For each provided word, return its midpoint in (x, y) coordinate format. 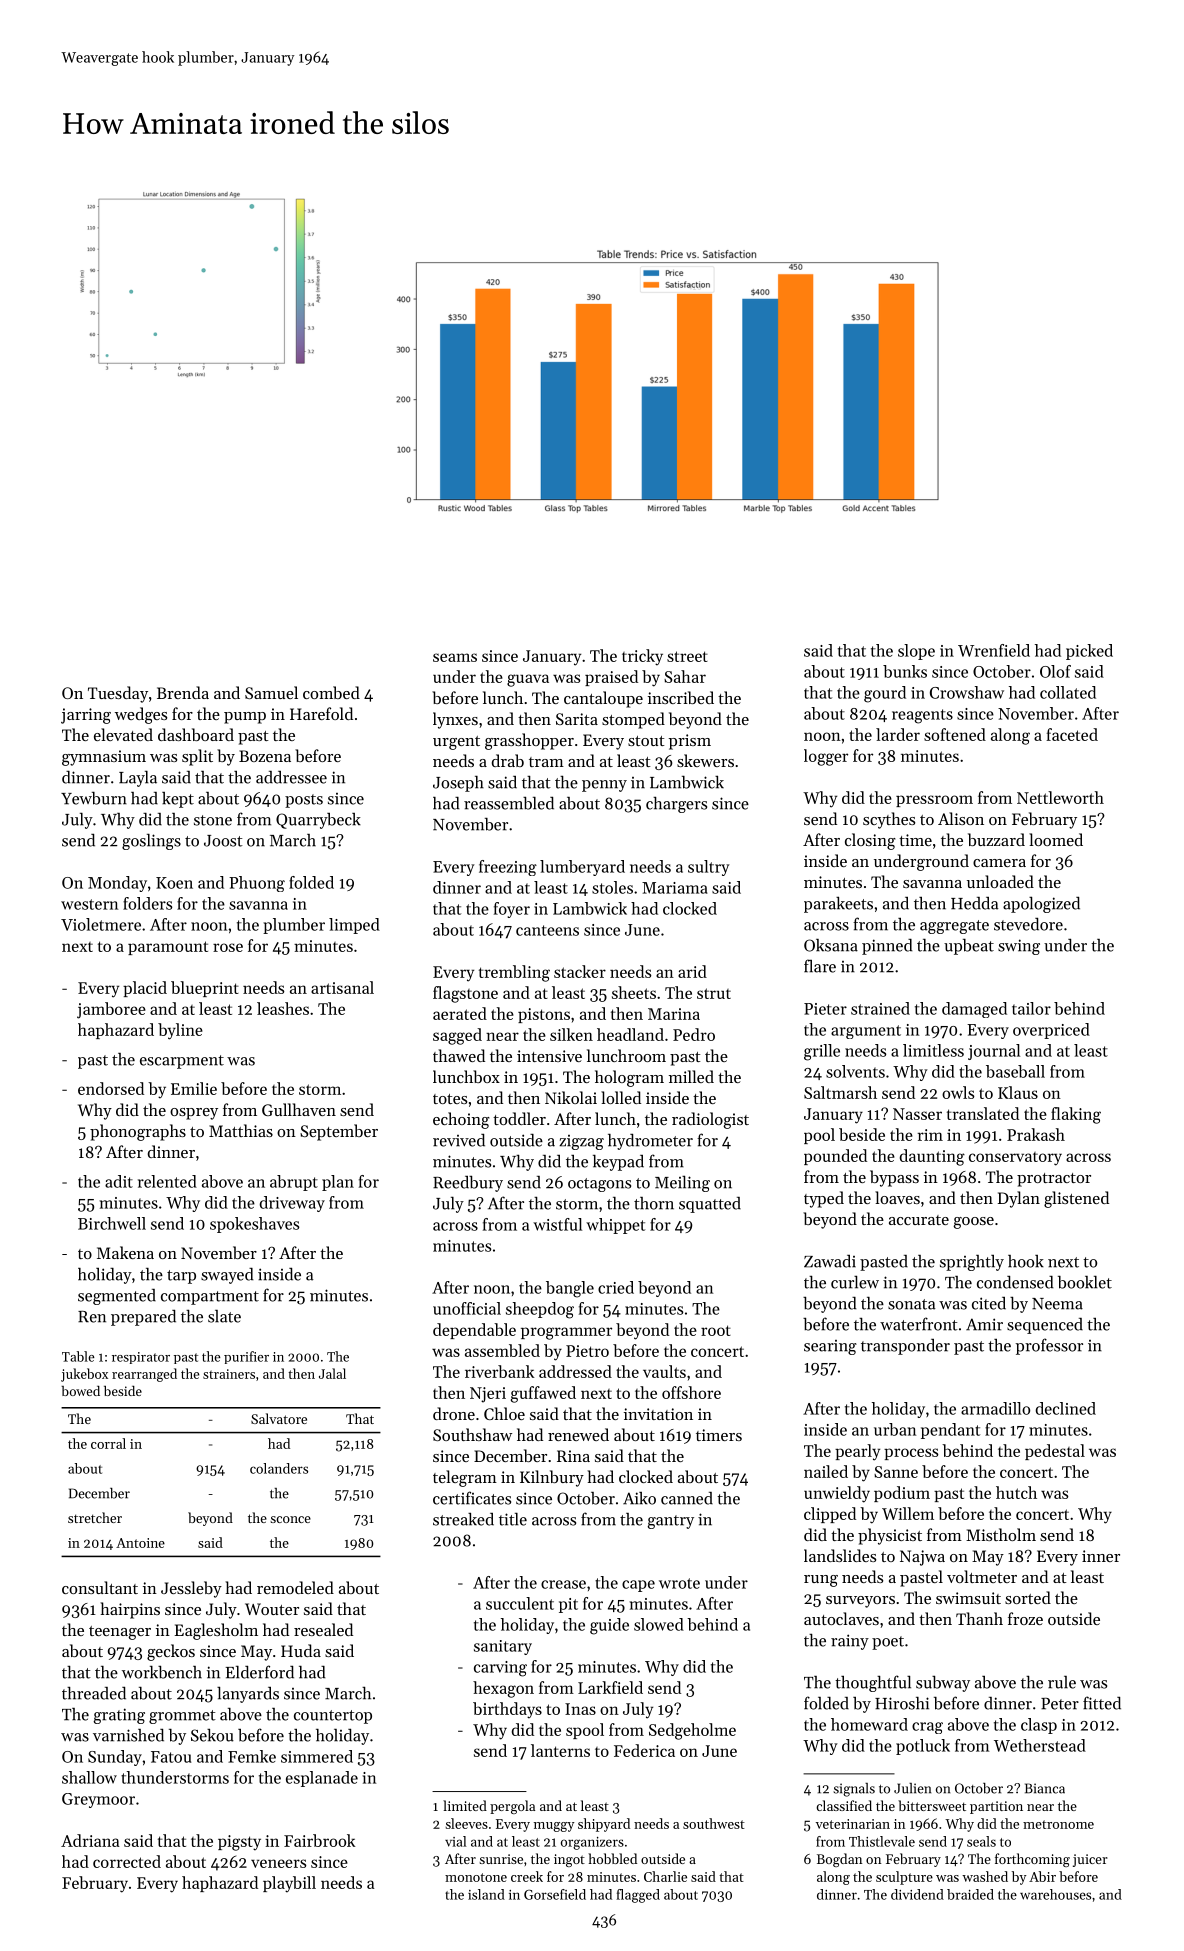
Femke (252, 1756)
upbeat (969, 947)
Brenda (183, 692)
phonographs (138, 1132)
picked (1089, 652)
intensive (549, 1056)
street (687, 656)
